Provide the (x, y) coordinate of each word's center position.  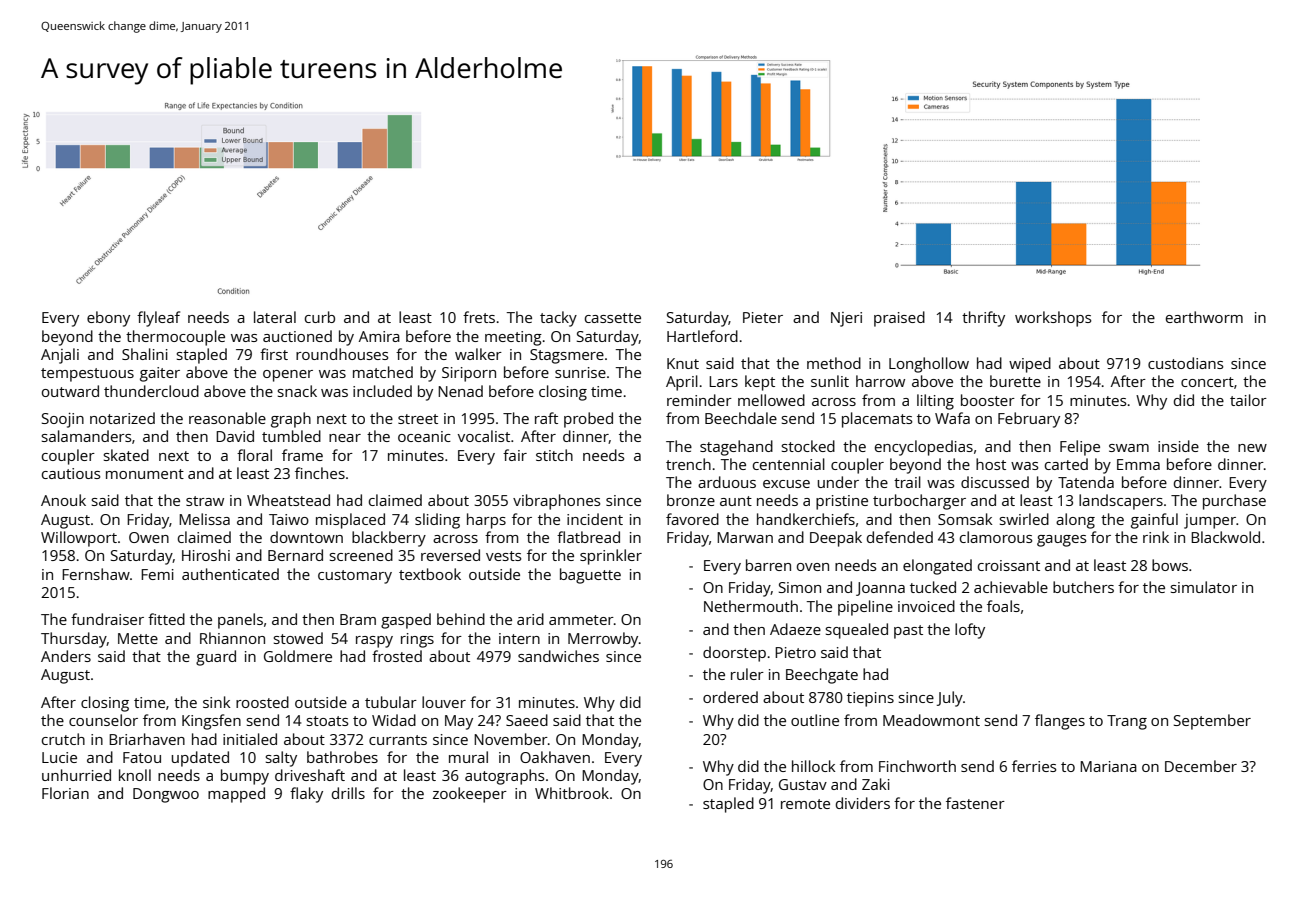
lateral (275, 317)
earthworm (1204, 317)
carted (1066, 464)
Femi (157, 574)
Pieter (763, 317)
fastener (975, 803)
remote (805, 804)
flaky (306, 795)
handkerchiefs (806, 519)
